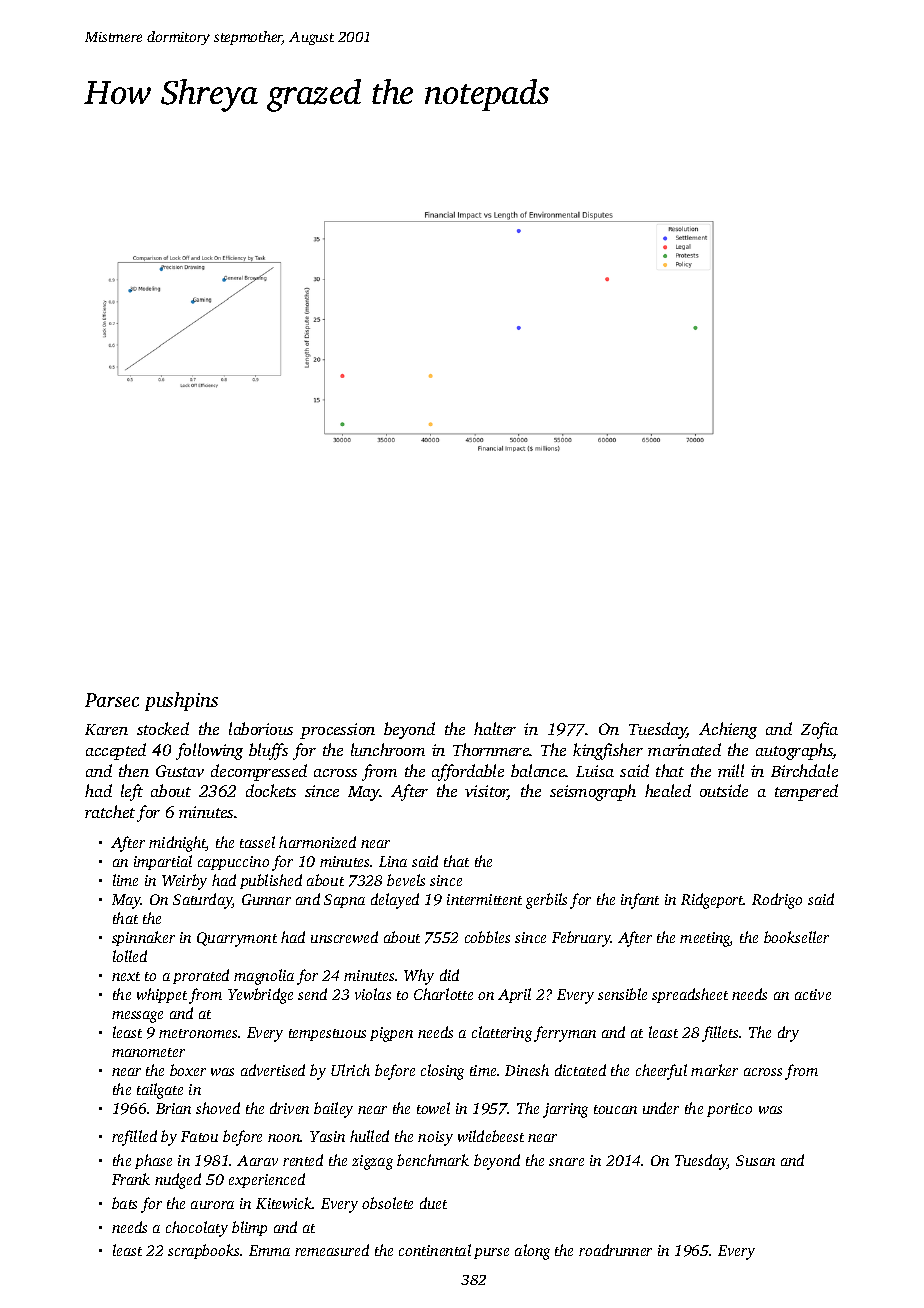 The height and width of the page is (1308, 924). I want to click on bookseller, so click(796, 937).
